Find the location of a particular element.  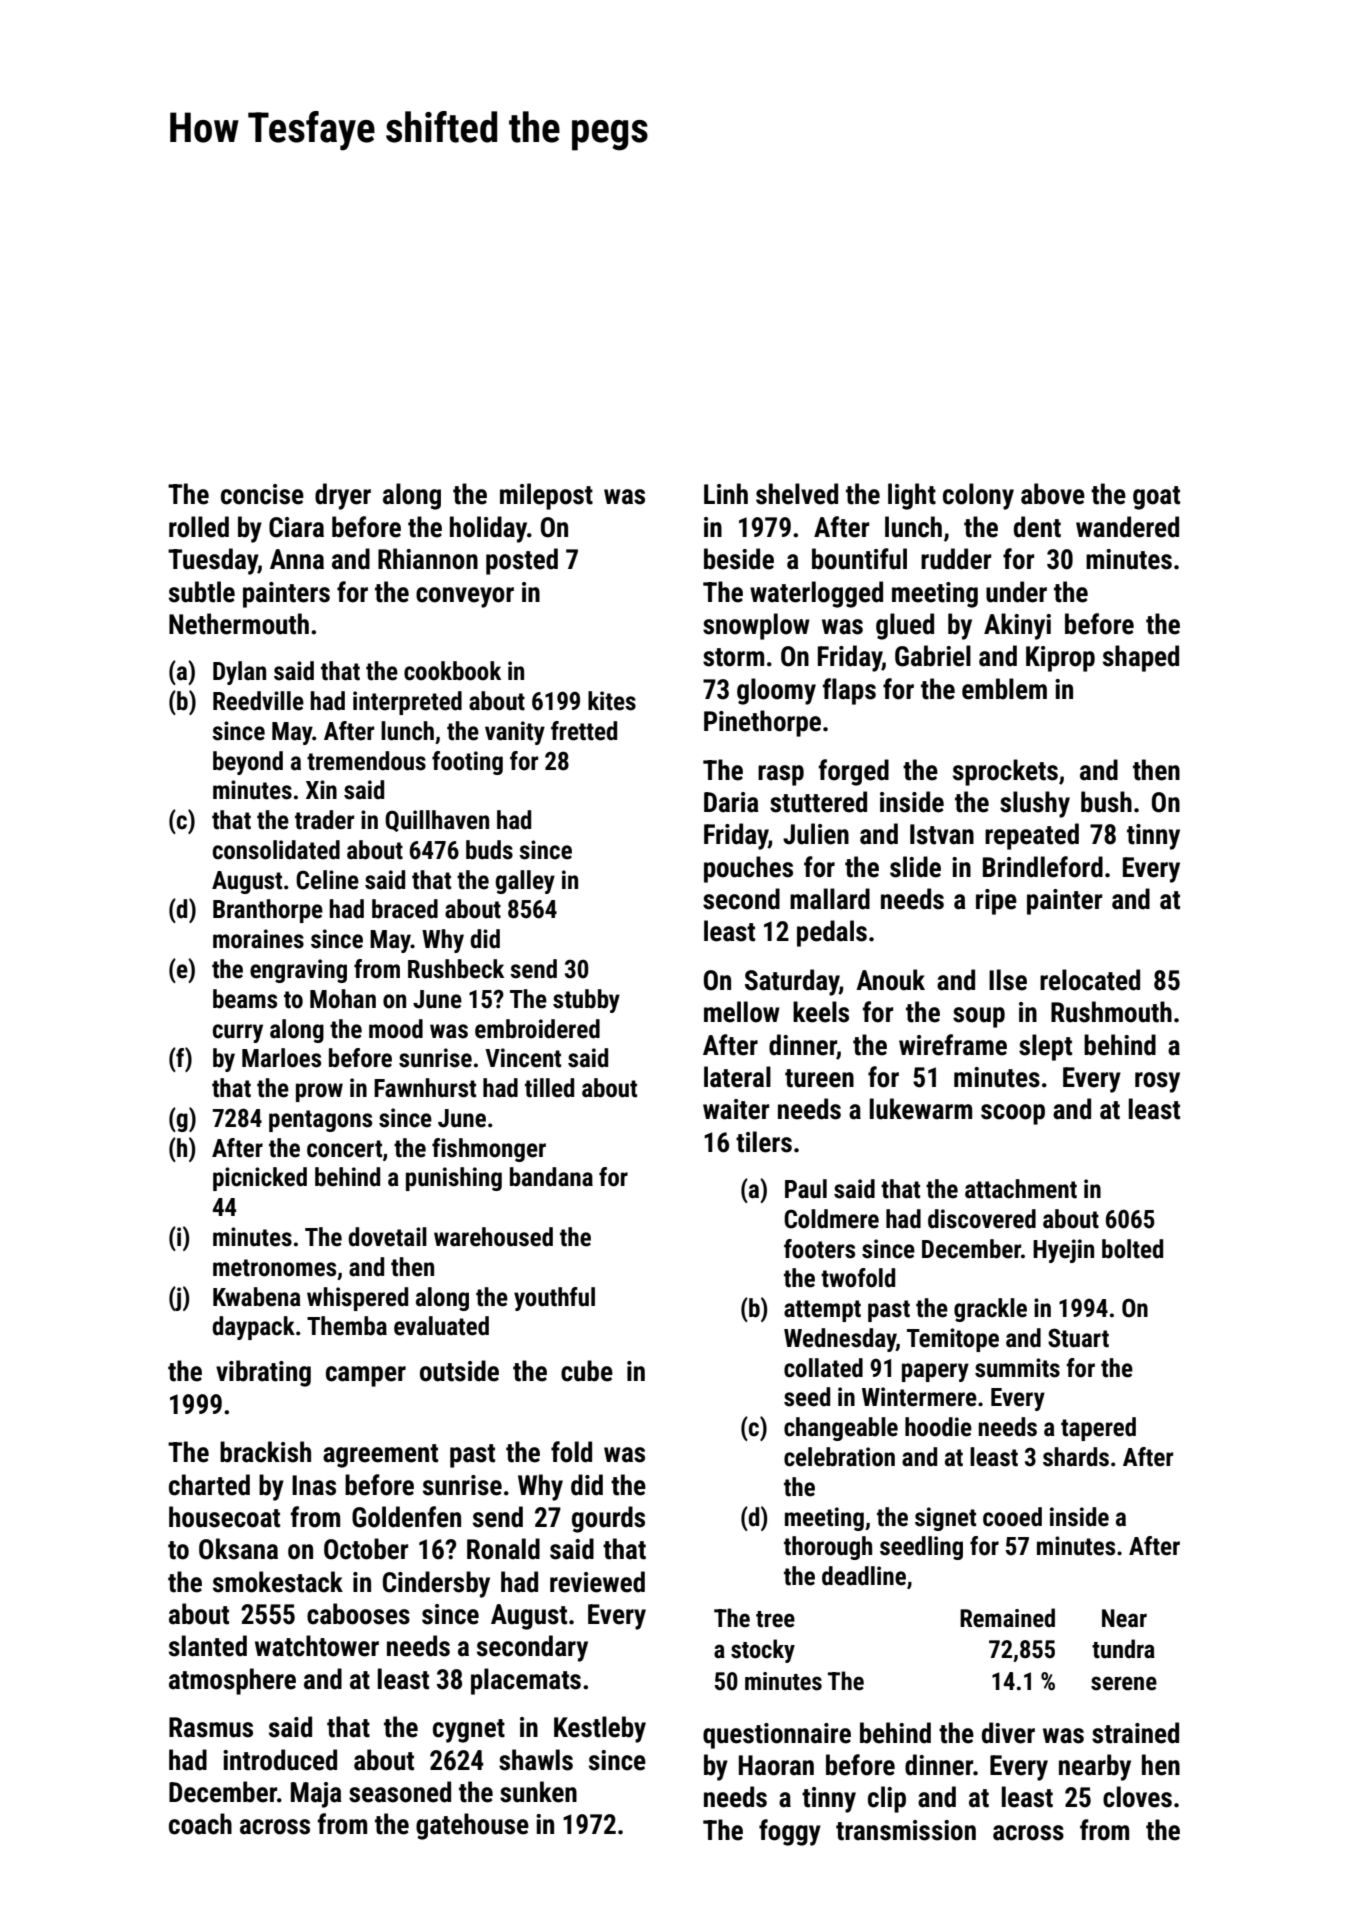

bush is located at coordinates (1106, 802).
